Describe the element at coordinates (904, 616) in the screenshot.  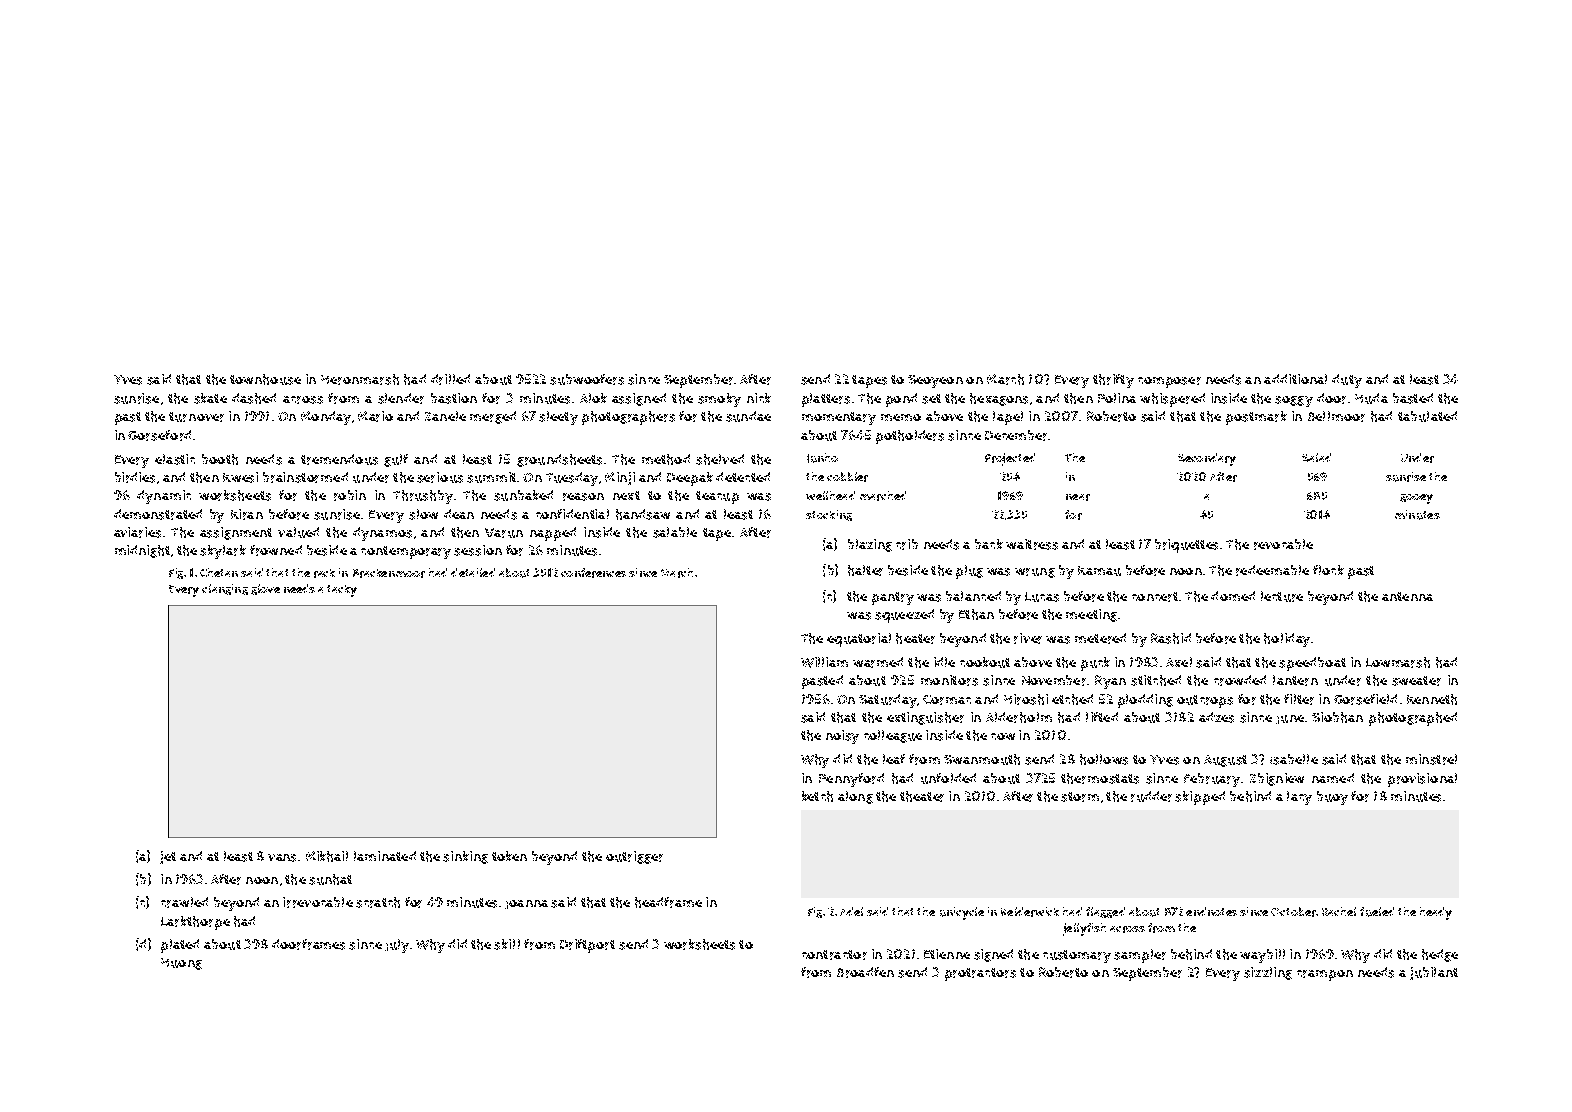
I see `squeezed` at that location.
